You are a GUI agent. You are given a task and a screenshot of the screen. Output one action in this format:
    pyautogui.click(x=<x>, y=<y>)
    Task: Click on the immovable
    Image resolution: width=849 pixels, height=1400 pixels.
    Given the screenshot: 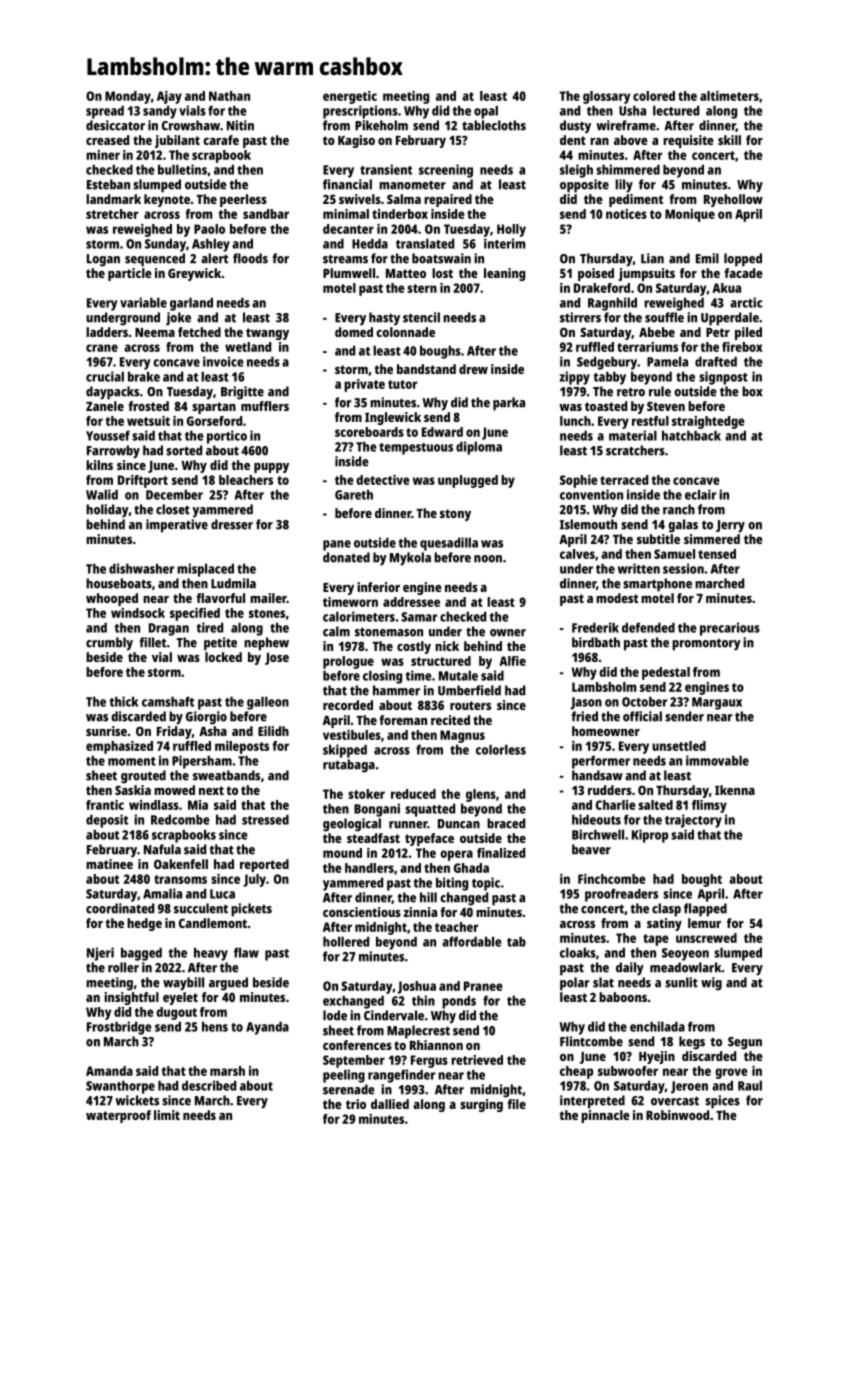 What is the action you would take?
    pyautogui.click(x=717, y=760)
